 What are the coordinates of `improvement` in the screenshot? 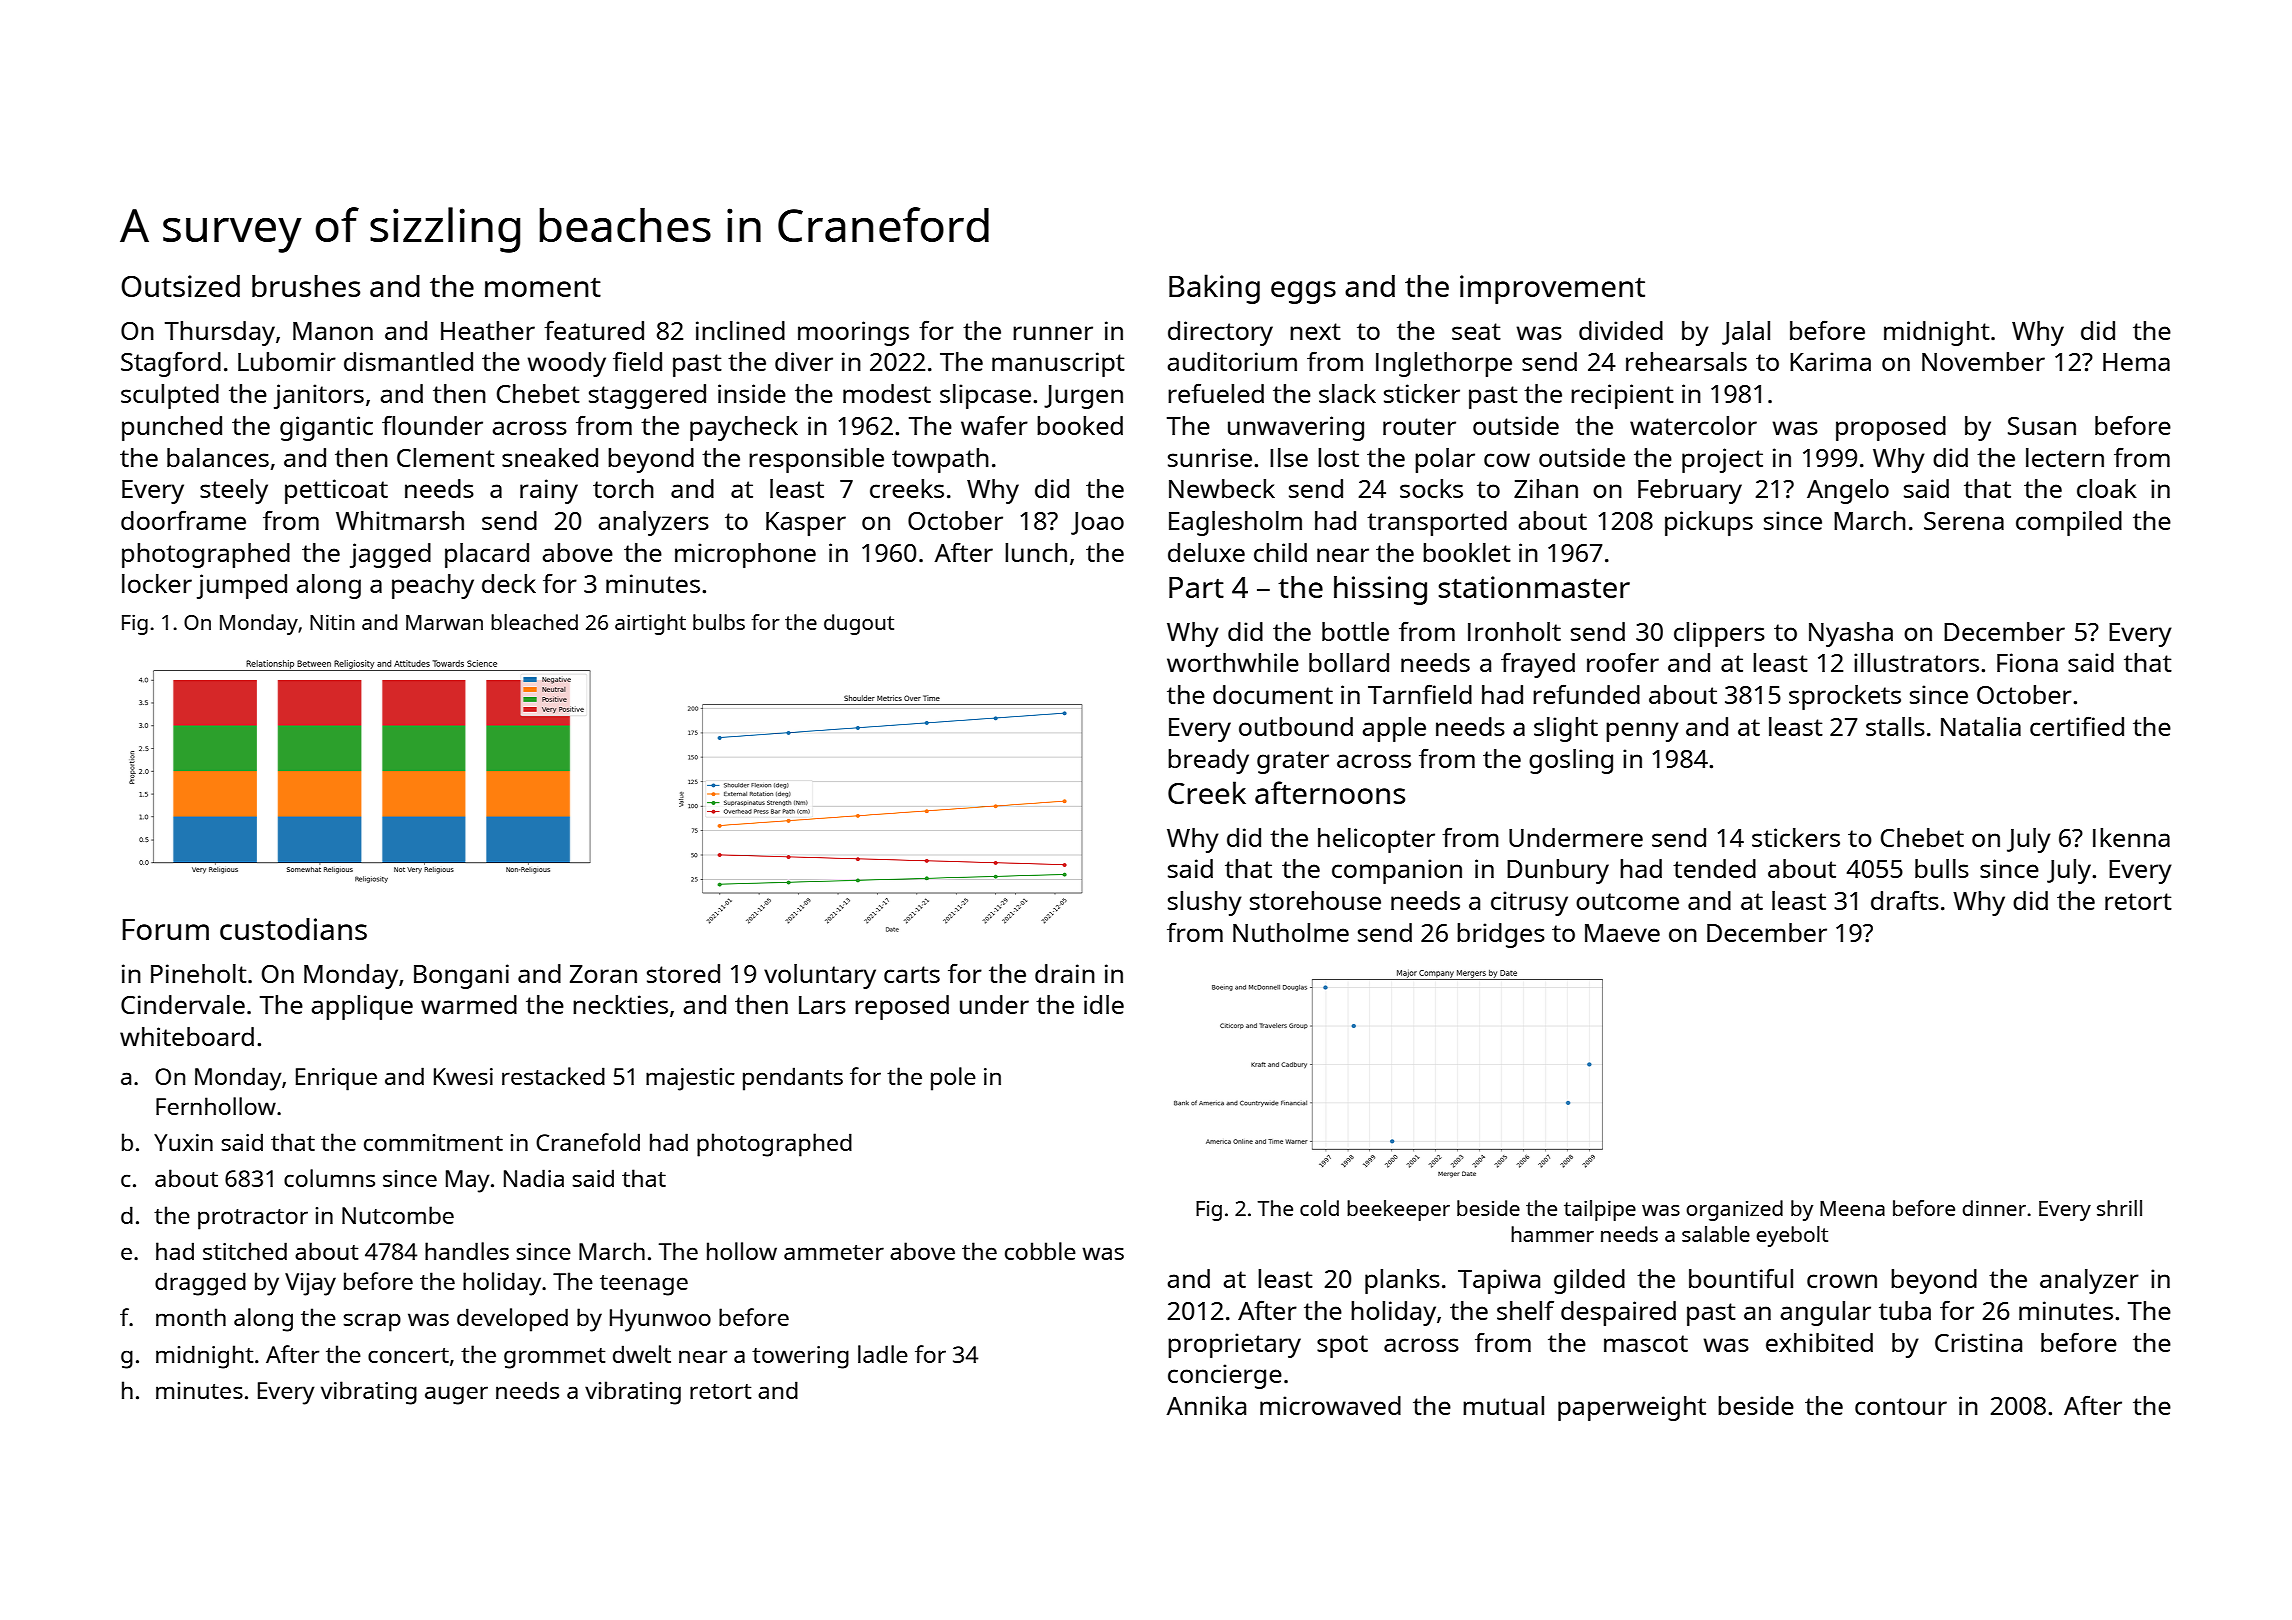 It's located at (1552, 289).
